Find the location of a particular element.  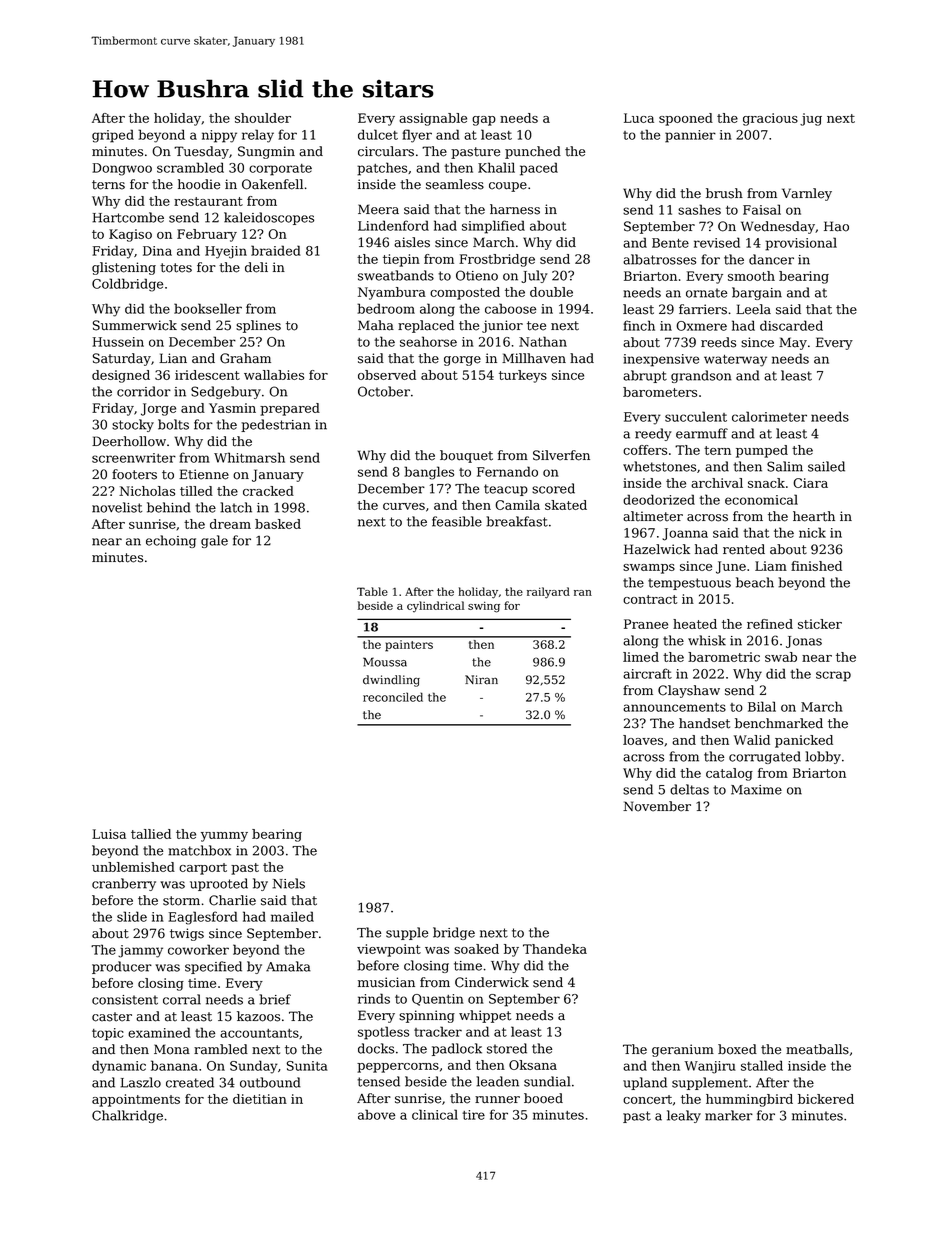

reeds is located at coordinates (718, 342).
